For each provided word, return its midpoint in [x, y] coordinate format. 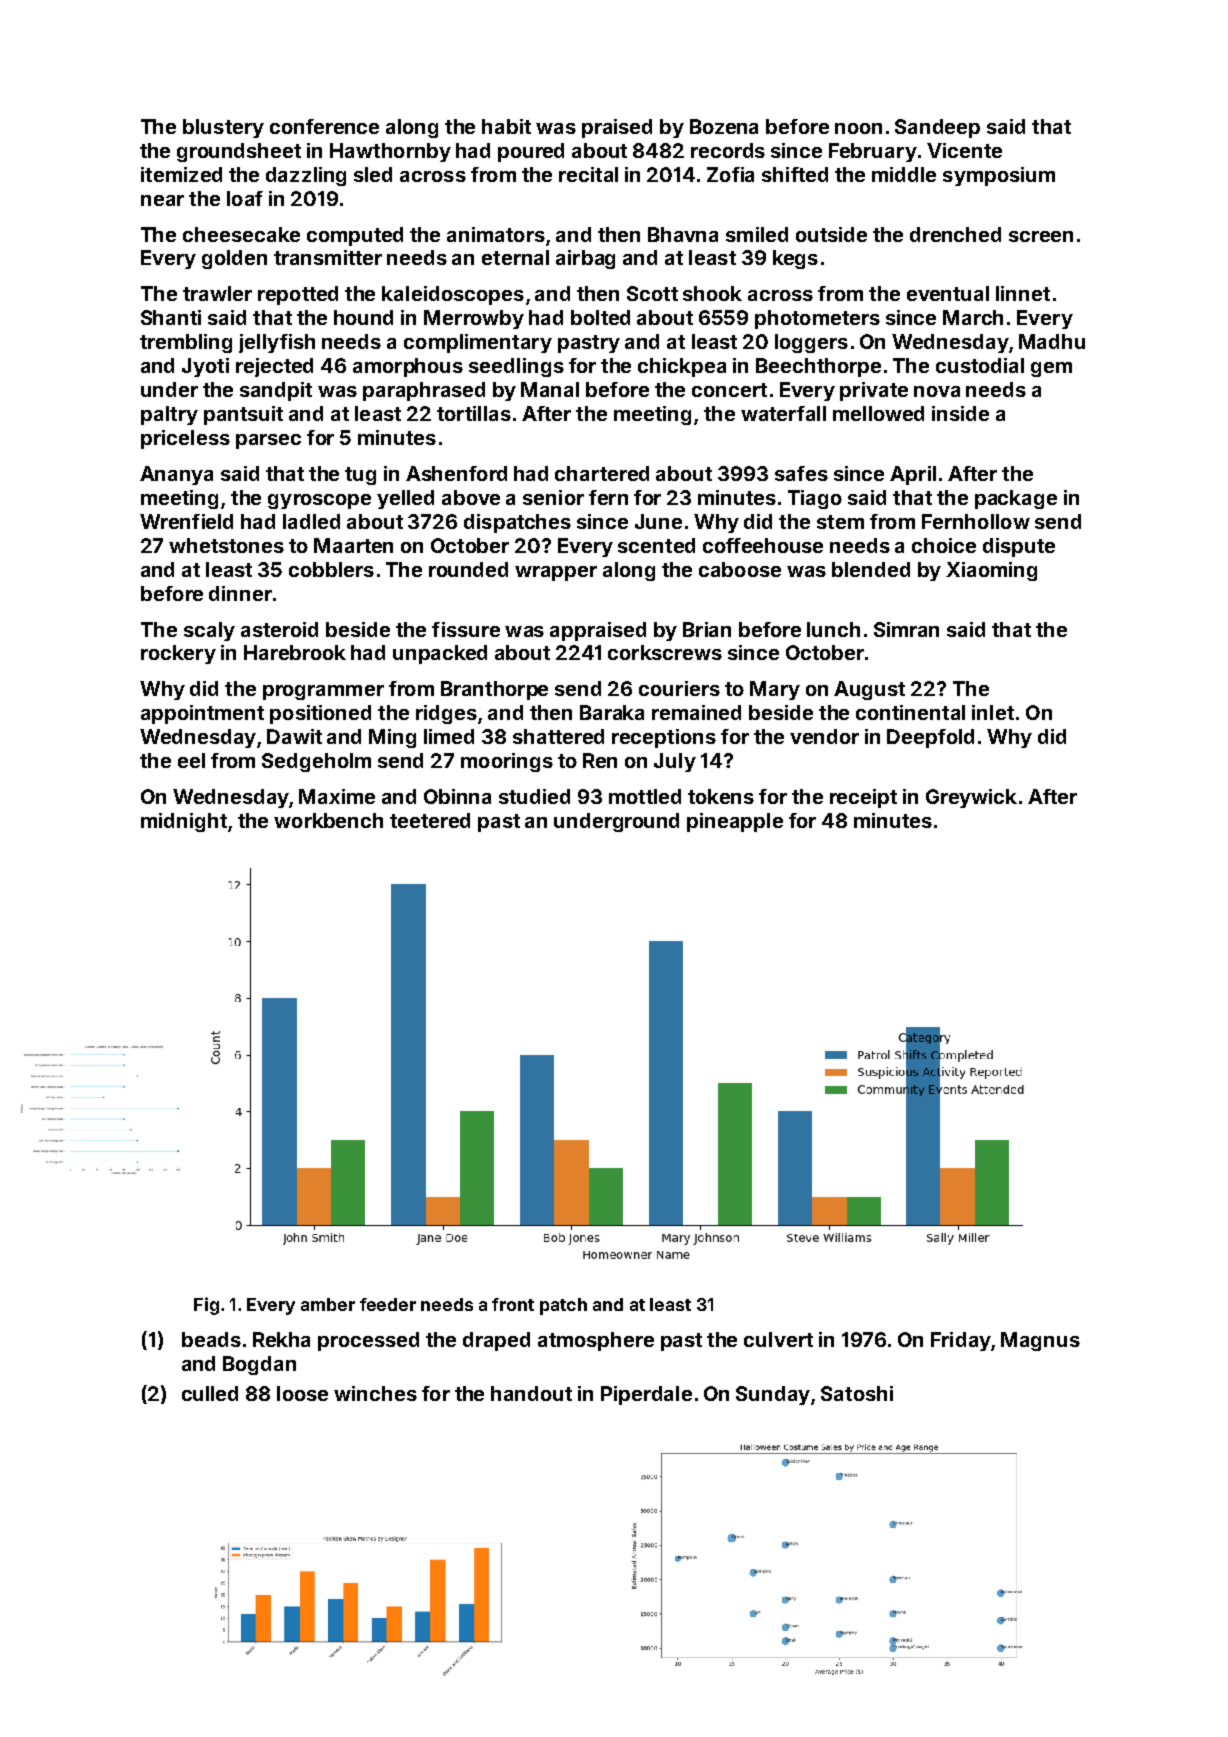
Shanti [171, 317]
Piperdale [646, 1395]
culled [210, 1393]
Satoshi [857, 1393]
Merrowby [474, 319]
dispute [1019, 547]
